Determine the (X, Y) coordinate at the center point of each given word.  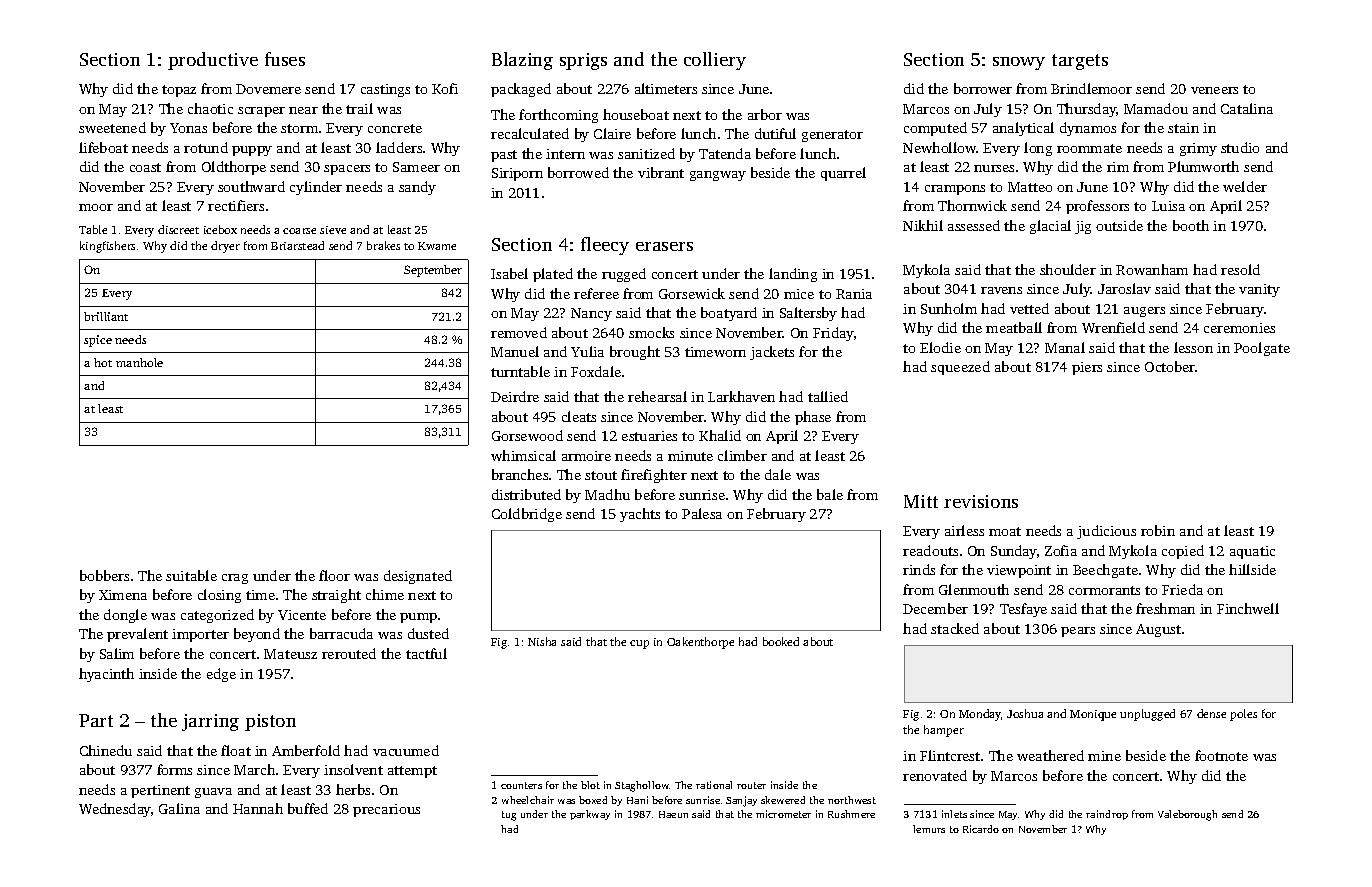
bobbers (104, 575)
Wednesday (115, 810)
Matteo (1030, 187)
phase (813, 418)
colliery (715, 61)
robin (1158, 530)
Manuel (515, 351)
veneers (1214, 90)
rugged (624, 275)
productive (213, 61)
